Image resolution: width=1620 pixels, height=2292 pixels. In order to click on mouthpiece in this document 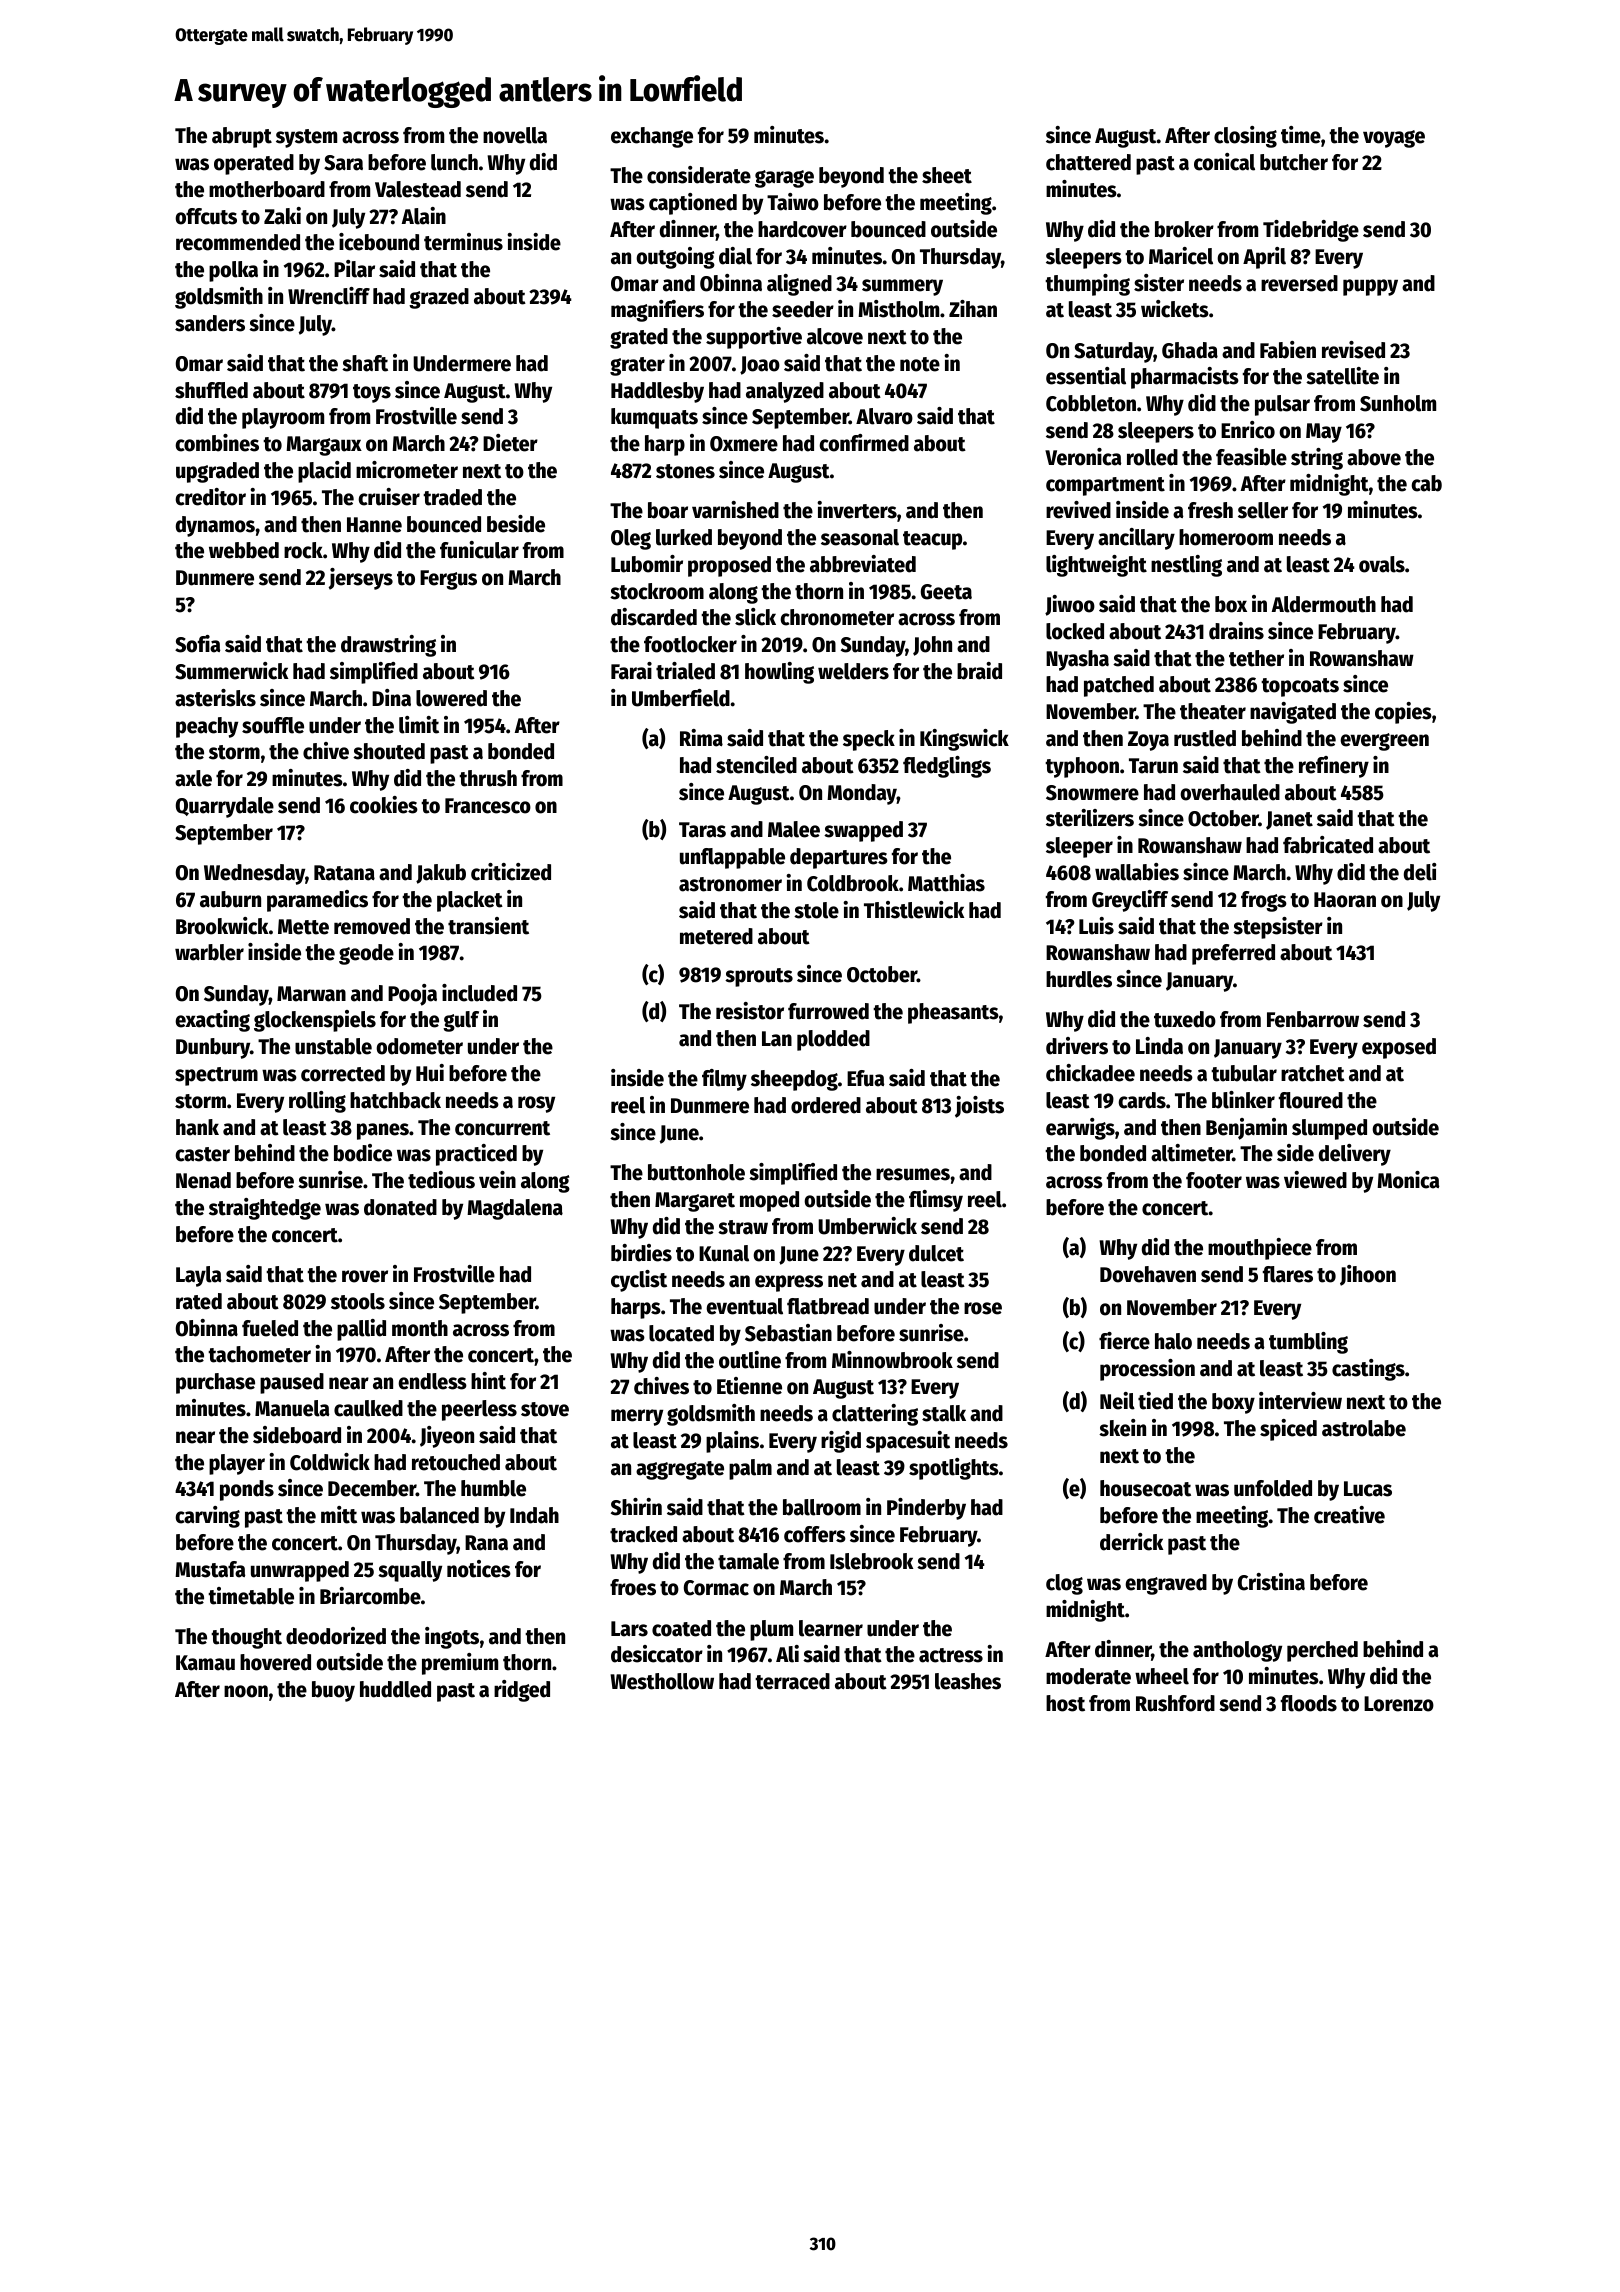, I will do `click(1260, 1249)`.
